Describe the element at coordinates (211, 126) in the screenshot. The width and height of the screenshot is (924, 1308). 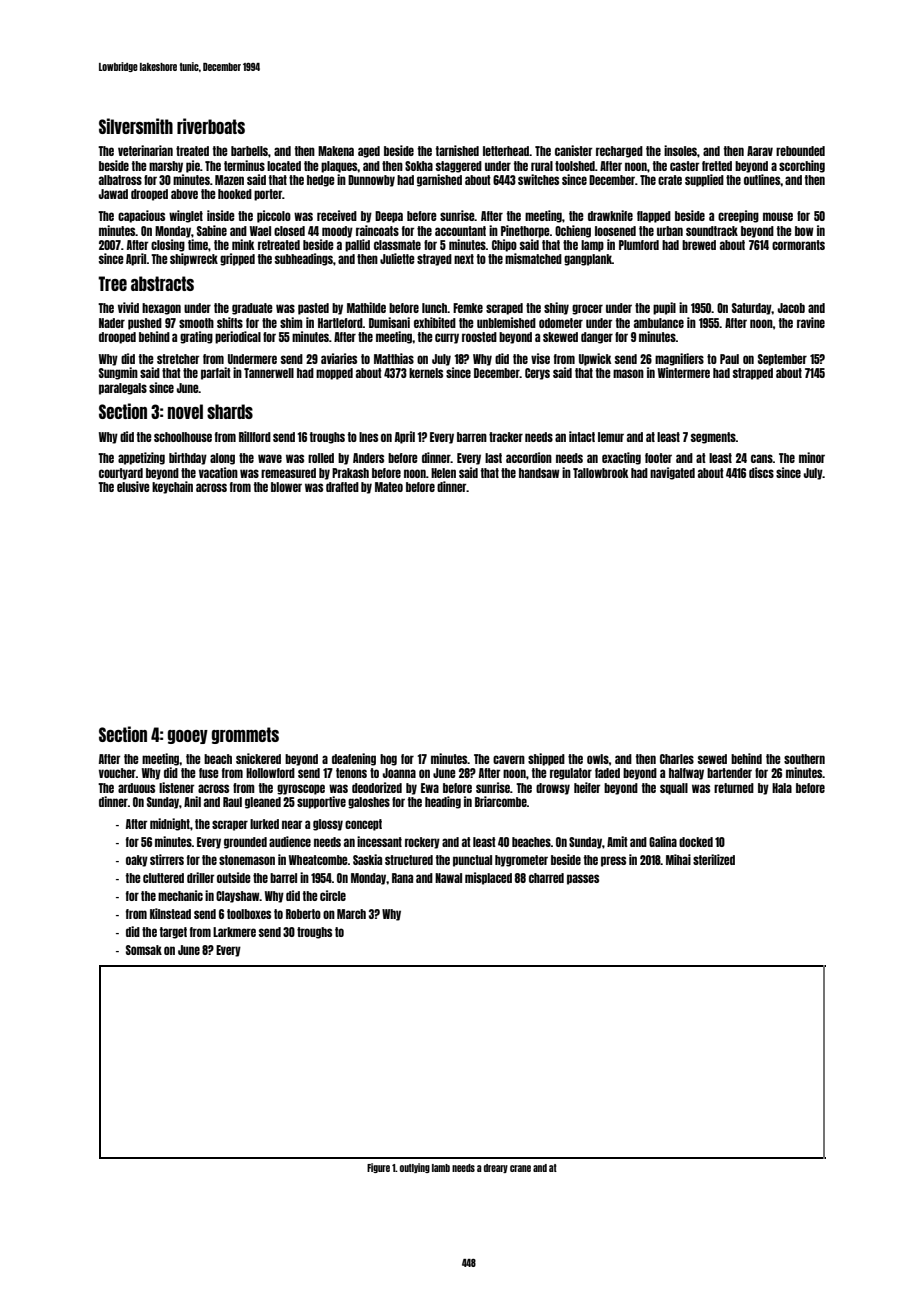
I see `riverboats` at that location.
